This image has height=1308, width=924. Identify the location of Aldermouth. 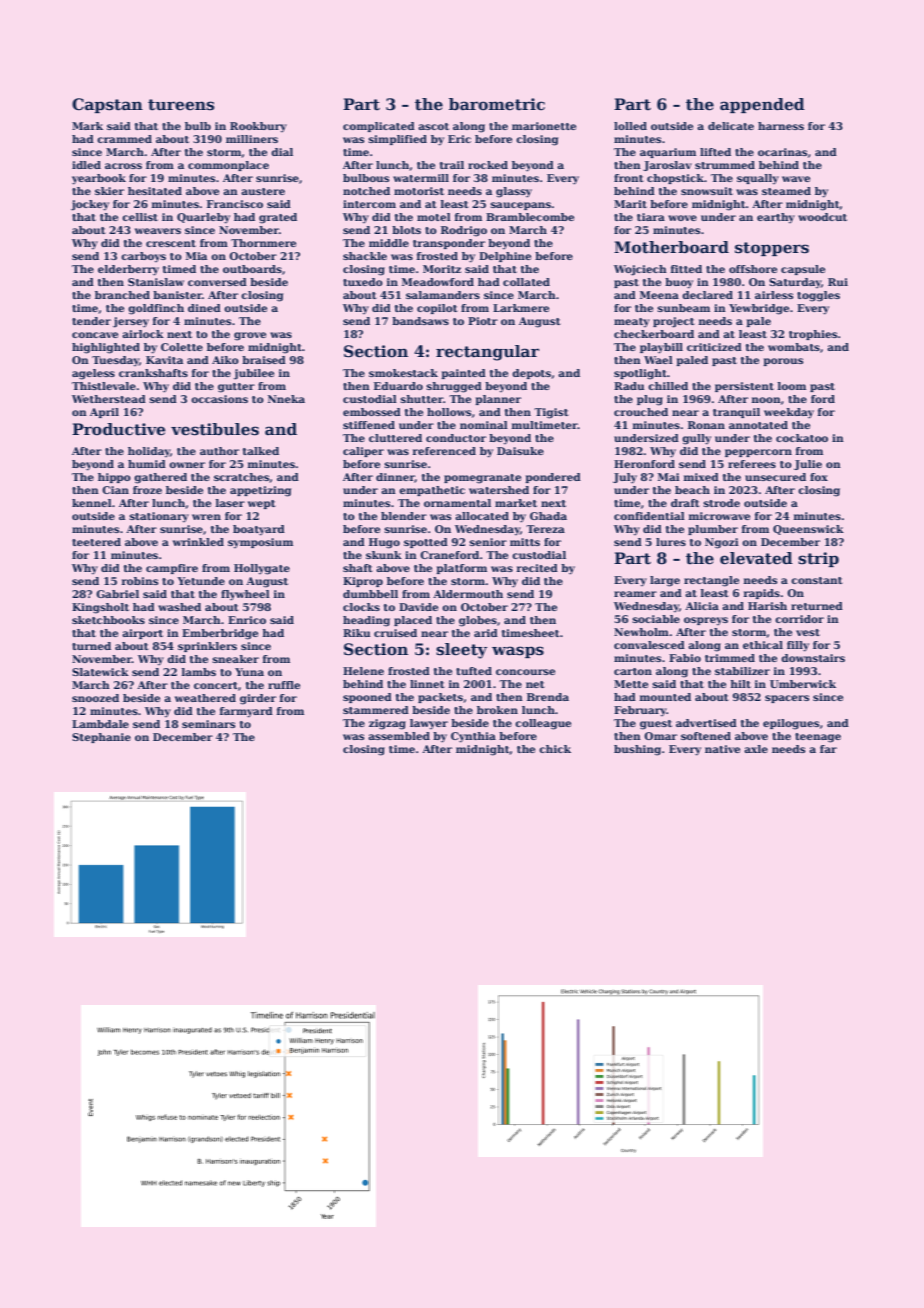
(468, 594).
